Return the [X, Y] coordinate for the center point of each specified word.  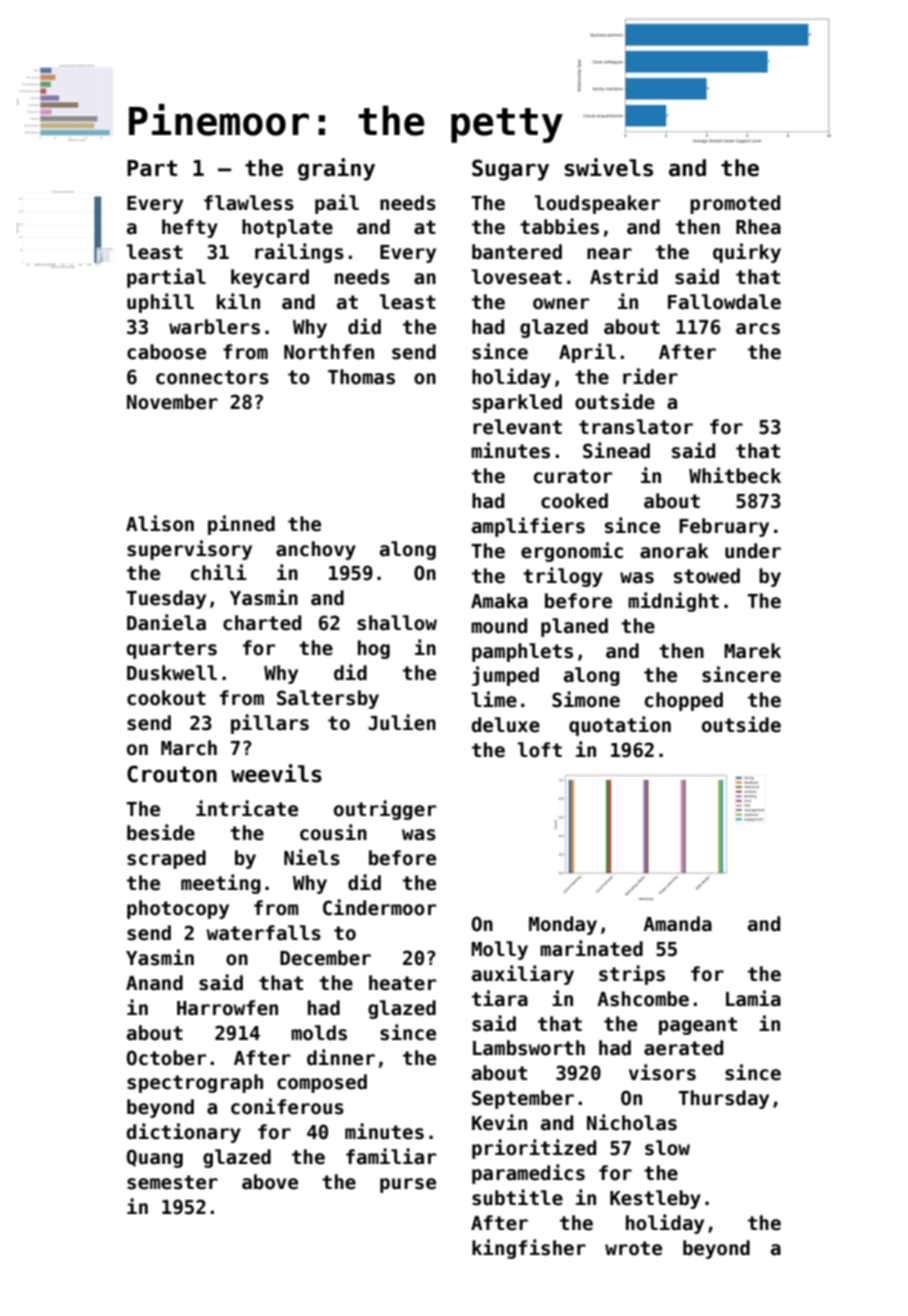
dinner [341, 1057]
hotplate [287, 228]
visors [662, 1072]
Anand [154, 983]
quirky [747, 253]
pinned [241, 525]
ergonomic [572, 552]
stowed [707, 576]
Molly [499, 950]
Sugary [510, 170]
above [270, 1182]
